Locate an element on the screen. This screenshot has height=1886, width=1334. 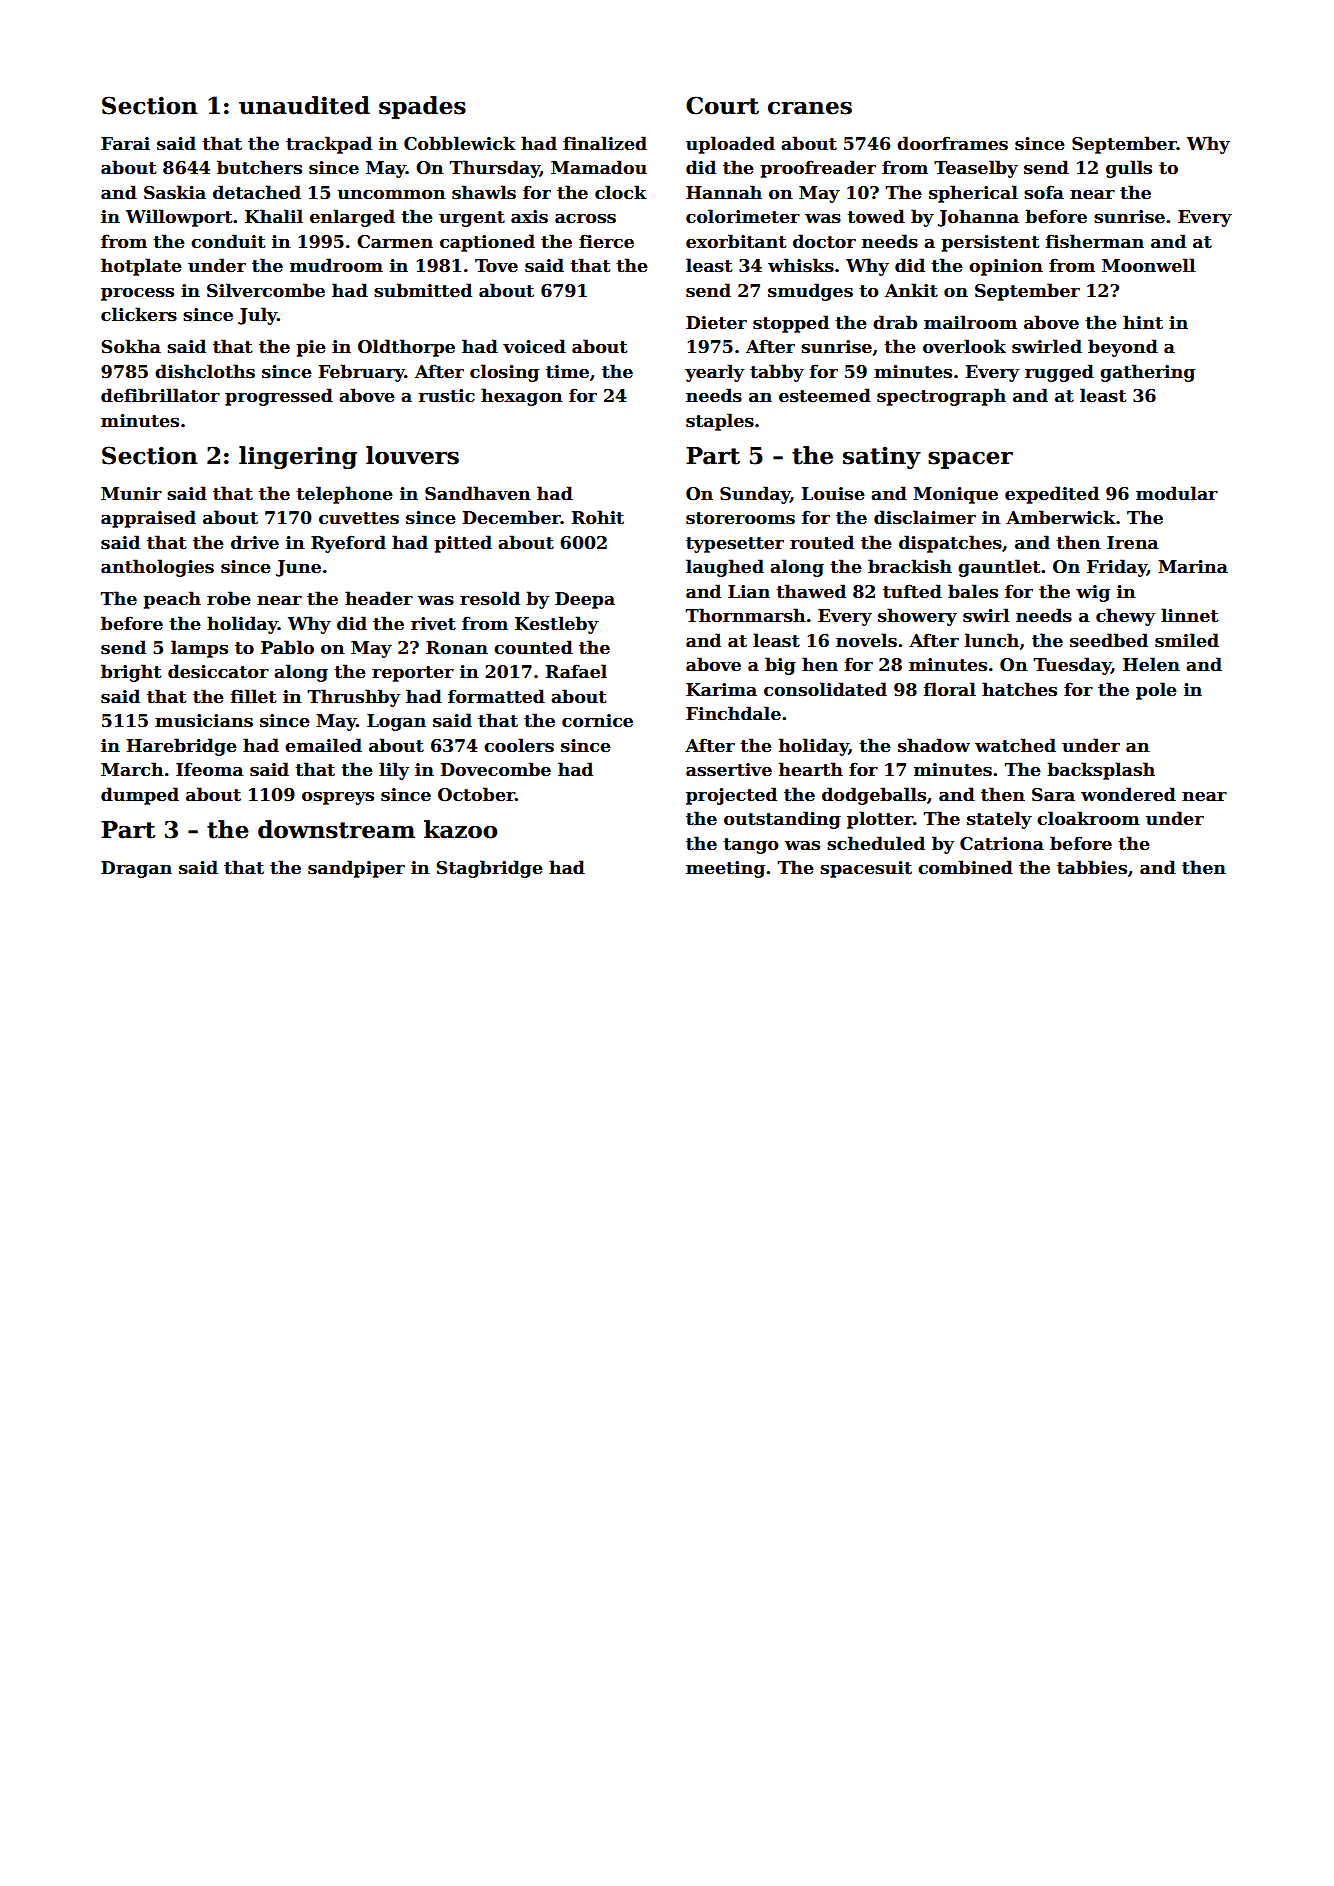
unaudited is located at coordinates (304, 105).
